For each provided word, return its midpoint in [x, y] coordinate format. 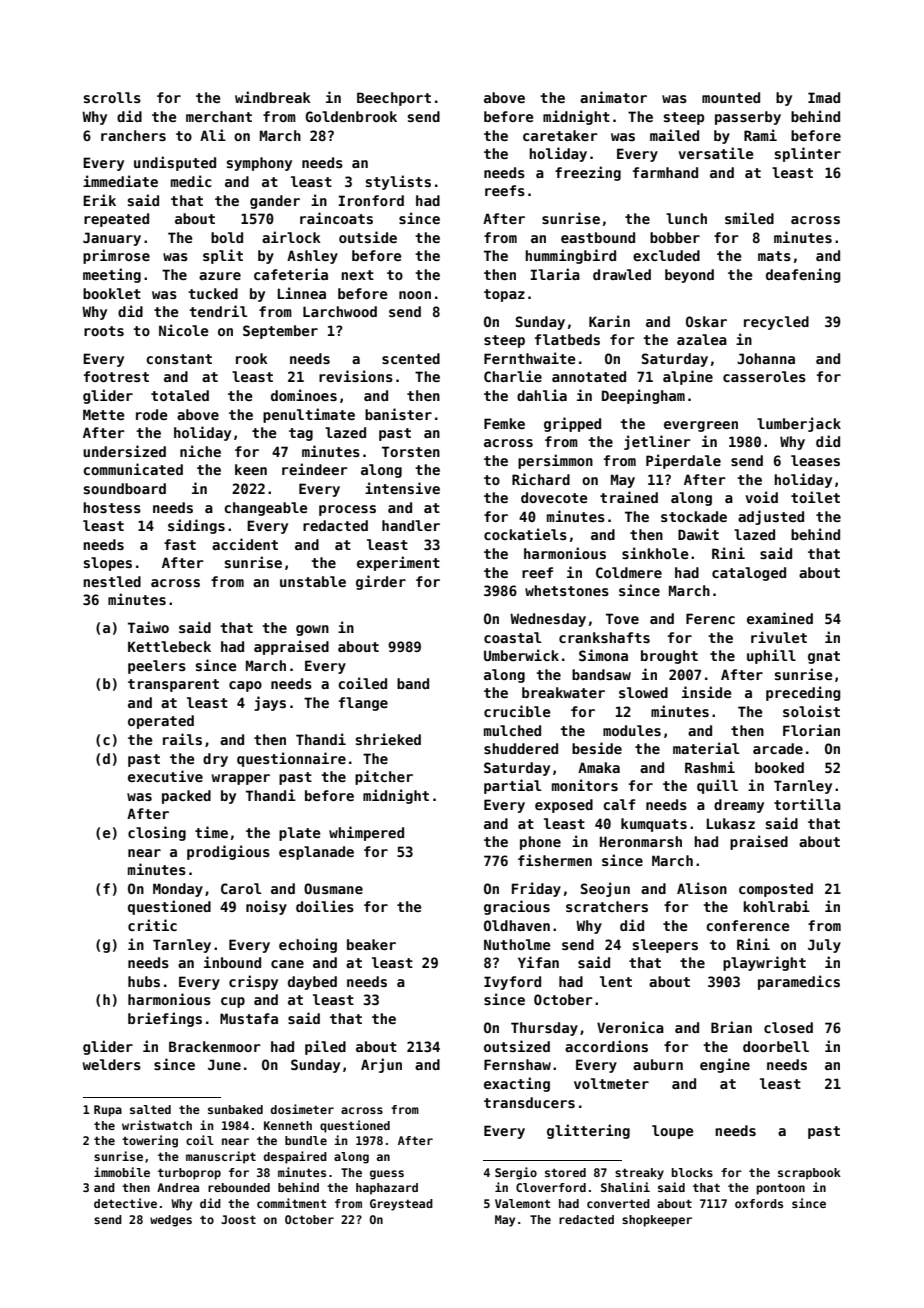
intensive [402, 488]
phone [540, 843]
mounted [731, 97]
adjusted [771, 517]
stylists [398, 182]
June [224, 1064]
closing [157, 833]
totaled [180, 395]
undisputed [175, 163]
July [824, 946]
